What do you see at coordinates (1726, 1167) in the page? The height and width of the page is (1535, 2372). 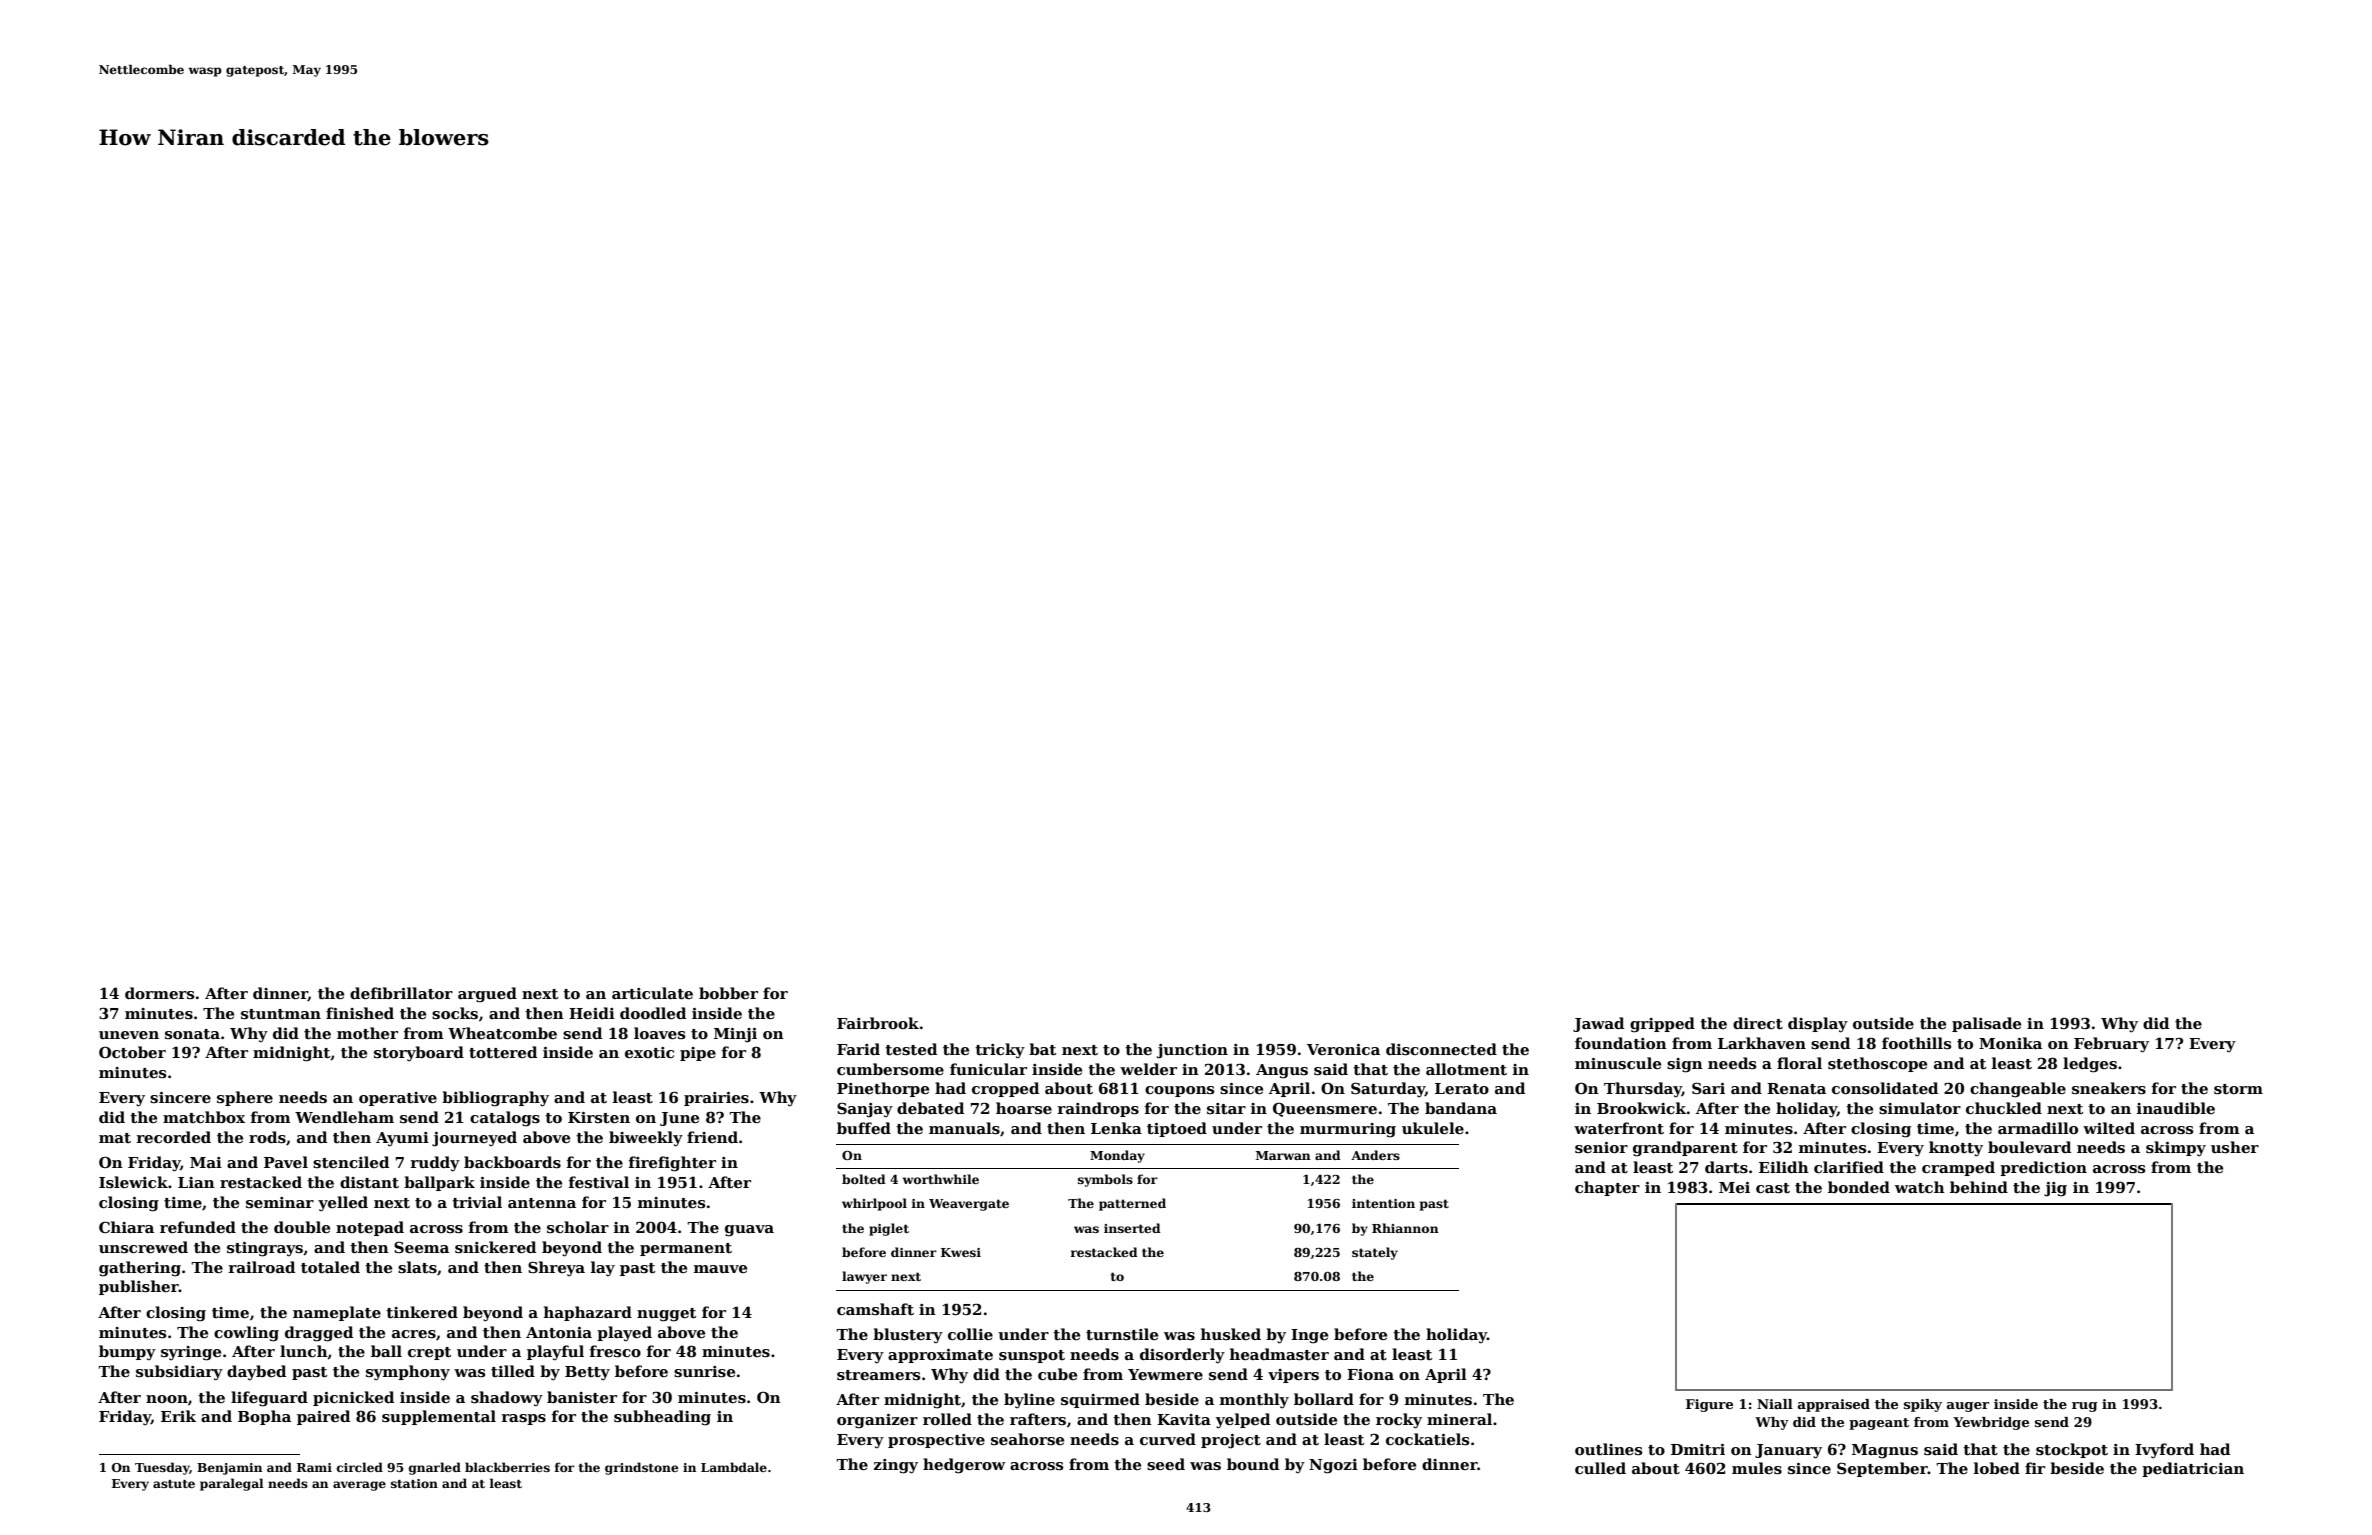 I see `darts` at bounding box center [1726, 1167].
